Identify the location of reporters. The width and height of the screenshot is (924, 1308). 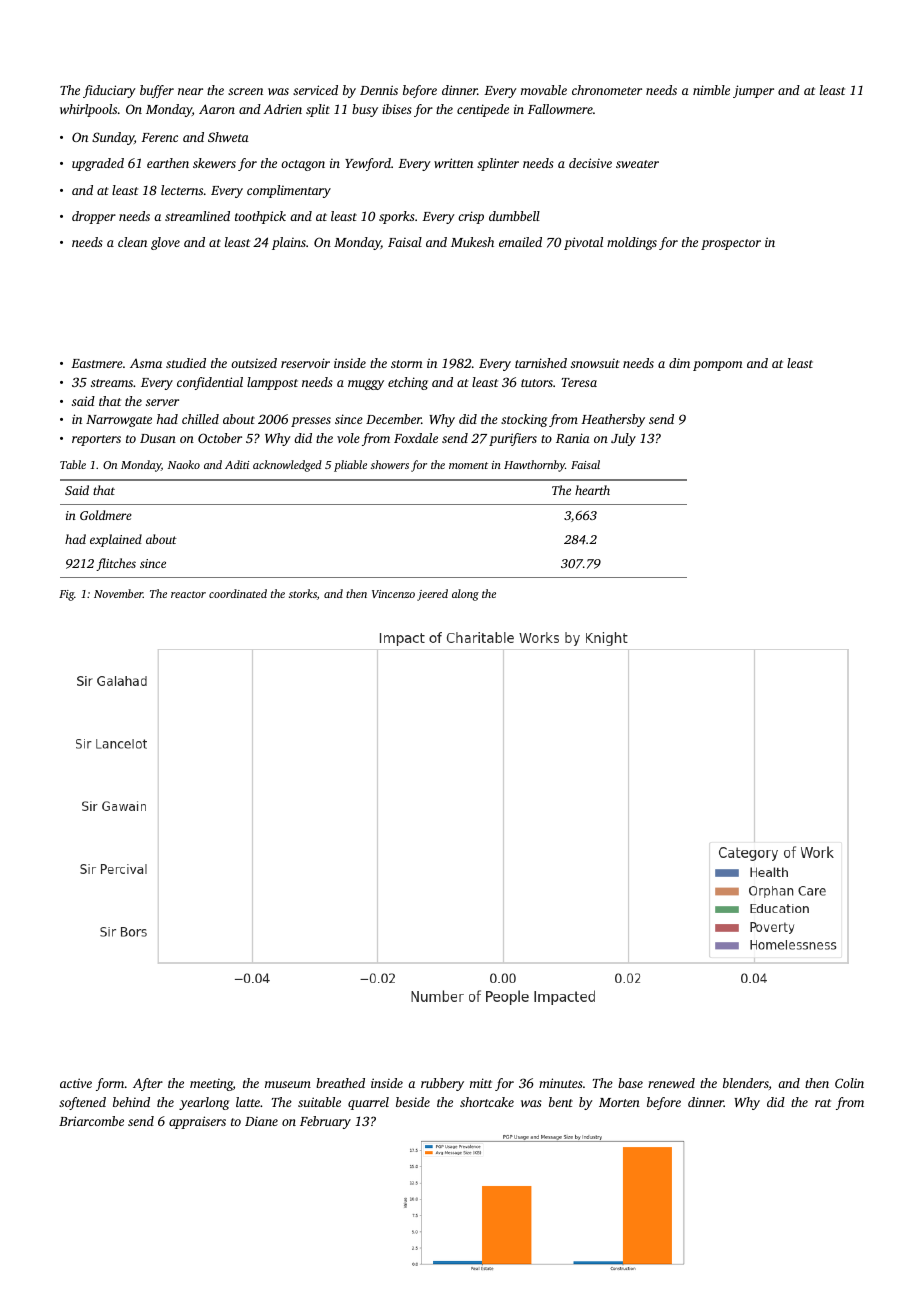
(96, 440).
